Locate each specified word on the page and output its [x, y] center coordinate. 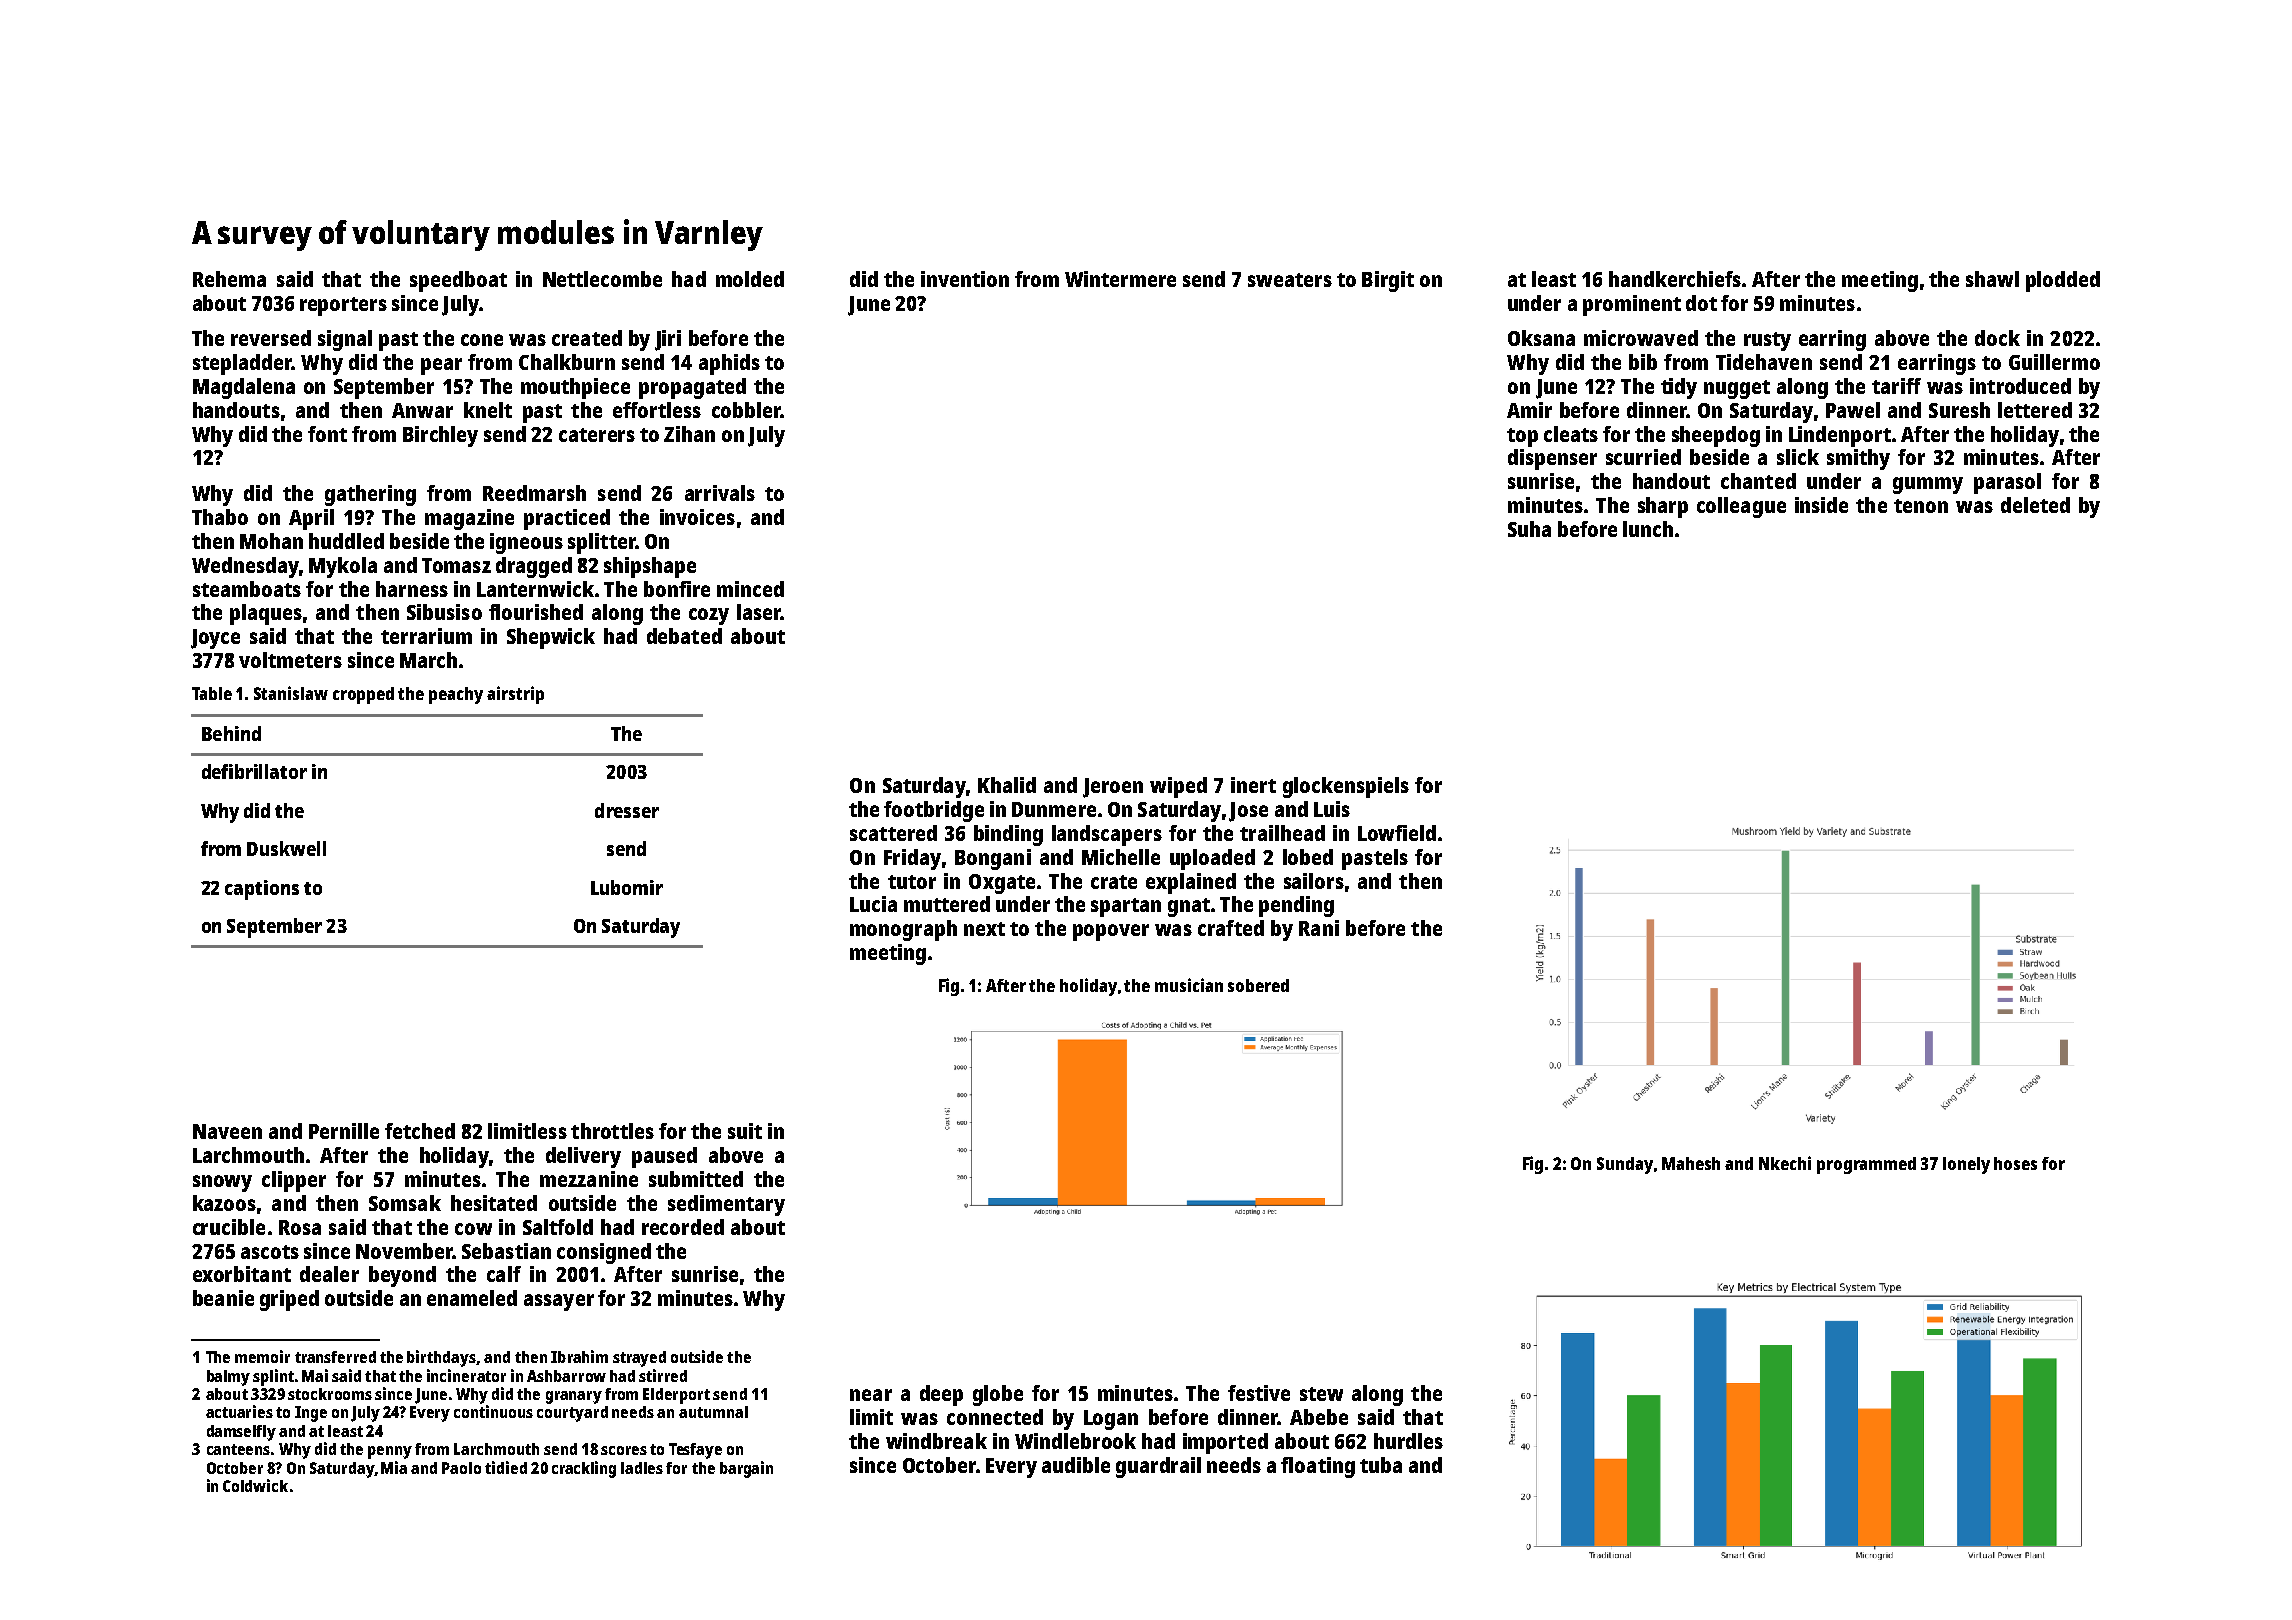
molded [750, 279]
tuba [1381, 1465]
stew [1321, 1394]
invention [965, 279]
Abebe [1319, 1417]
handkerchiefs [1675, 279]
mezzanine [589, 1179]
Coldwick [255, 1485]
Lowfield [1397, 833]
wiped [1178, 787]
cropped [363, 695]
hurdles [1408, 1441]
